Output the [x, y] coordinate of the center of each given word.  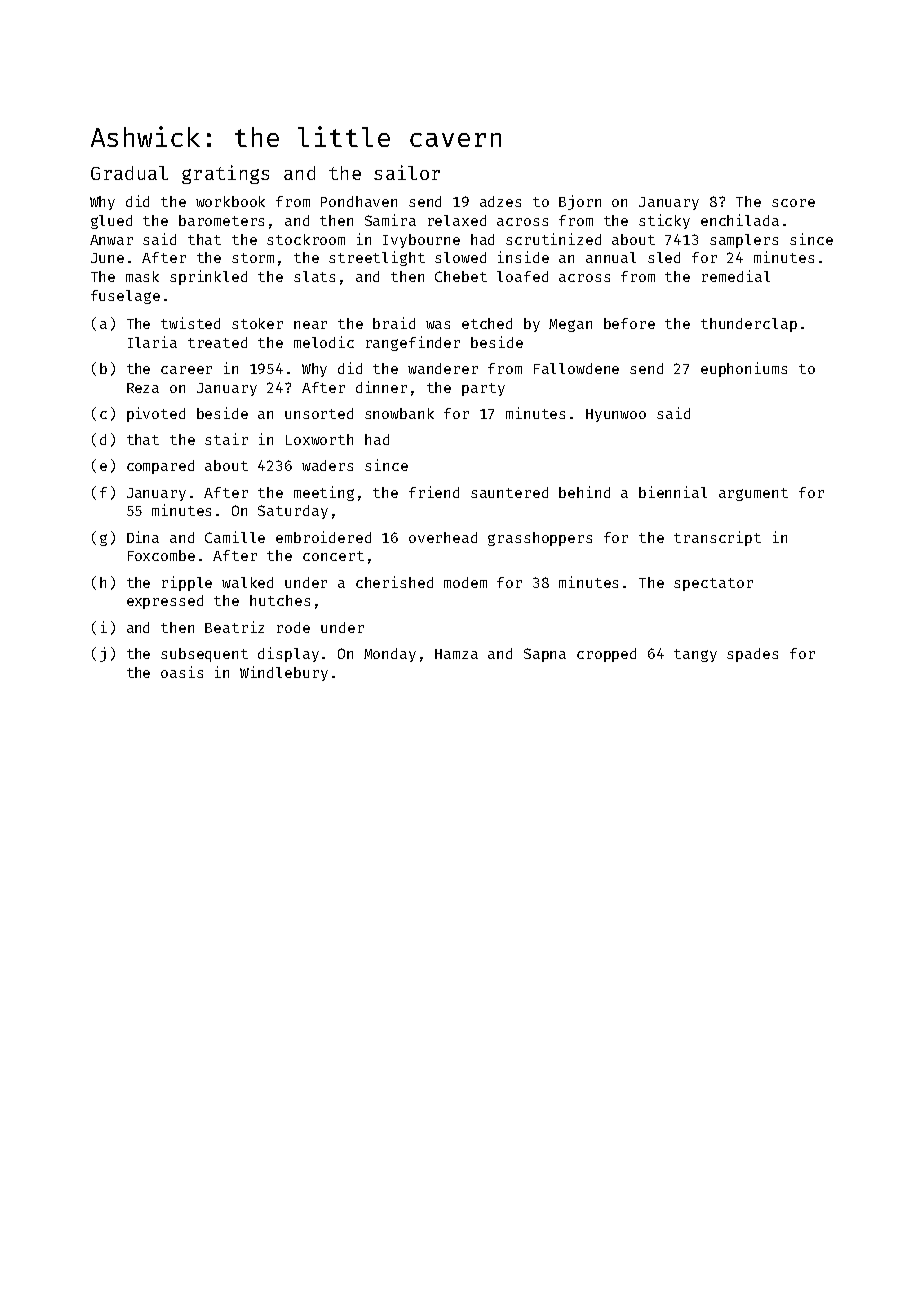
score [793, 203]
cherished [394, 582]
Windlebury [284, 673]
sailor [407, 172]
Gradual [129, 173]
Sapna [545, 655]
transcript [717, 538]
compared [160, 467]
